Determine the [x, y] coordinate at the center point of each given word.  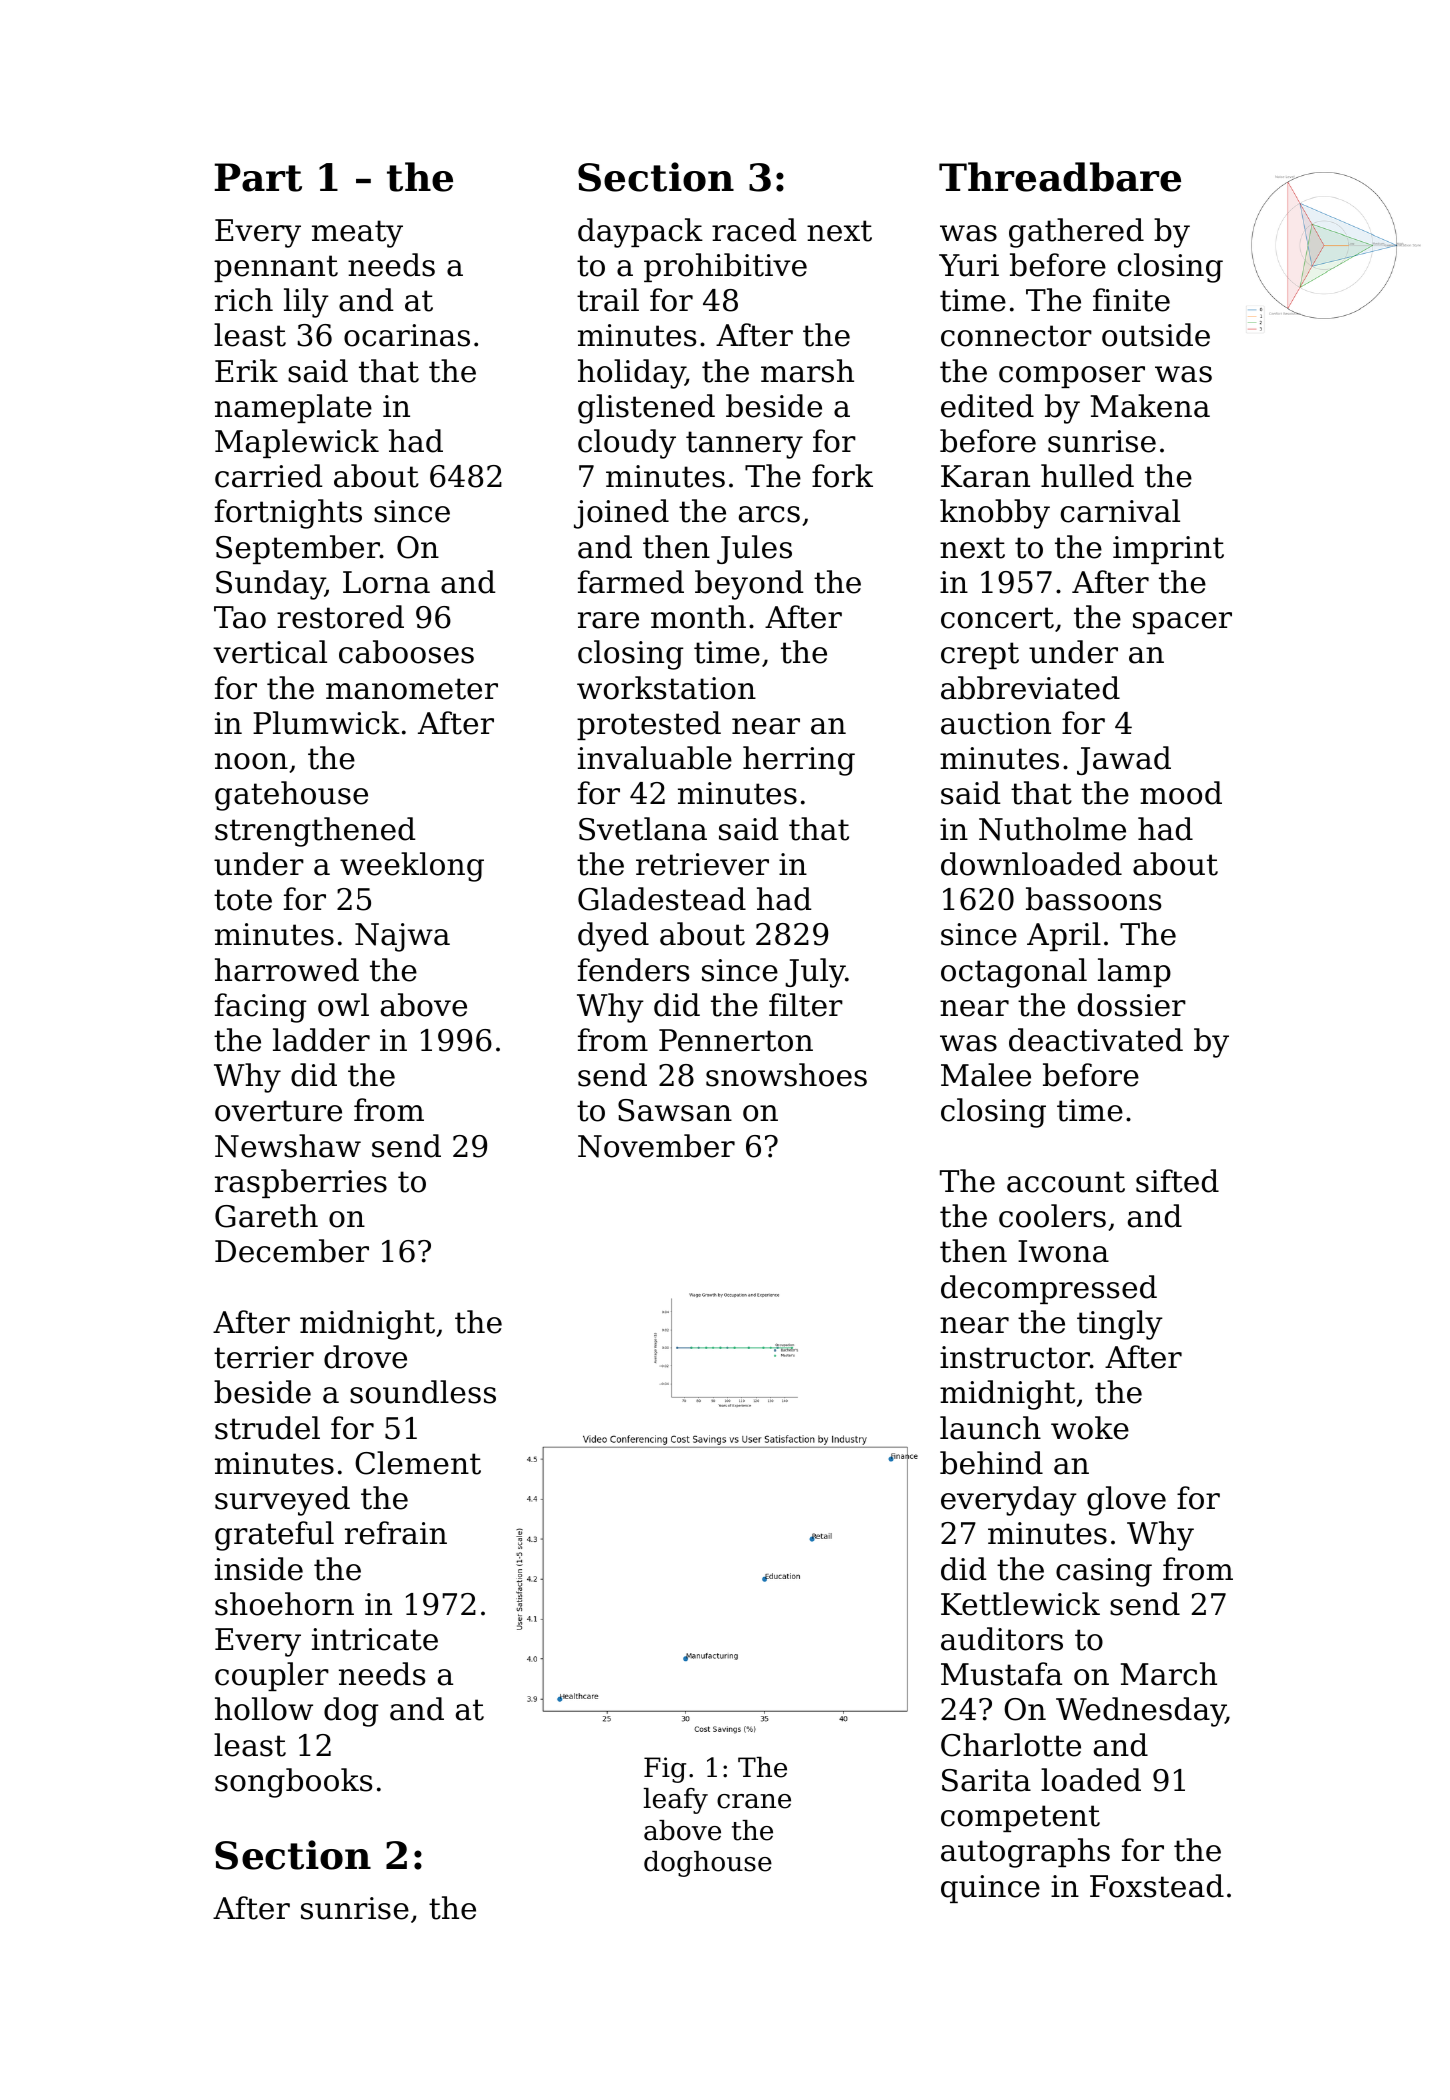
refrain [396, 1533]
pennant [276, 268]
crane [754, 1801]
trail [608, 300]
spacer [1182, 623]
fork [842, 476]
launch [990, 1428]
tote [243, 900]
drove [365, 1357]
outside [1156, 335]
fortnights [288, 514]
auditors [1002, 1639]
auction [996, 723]
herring [799, 761]
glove [1126, 1501]
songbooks [294, 1783]
